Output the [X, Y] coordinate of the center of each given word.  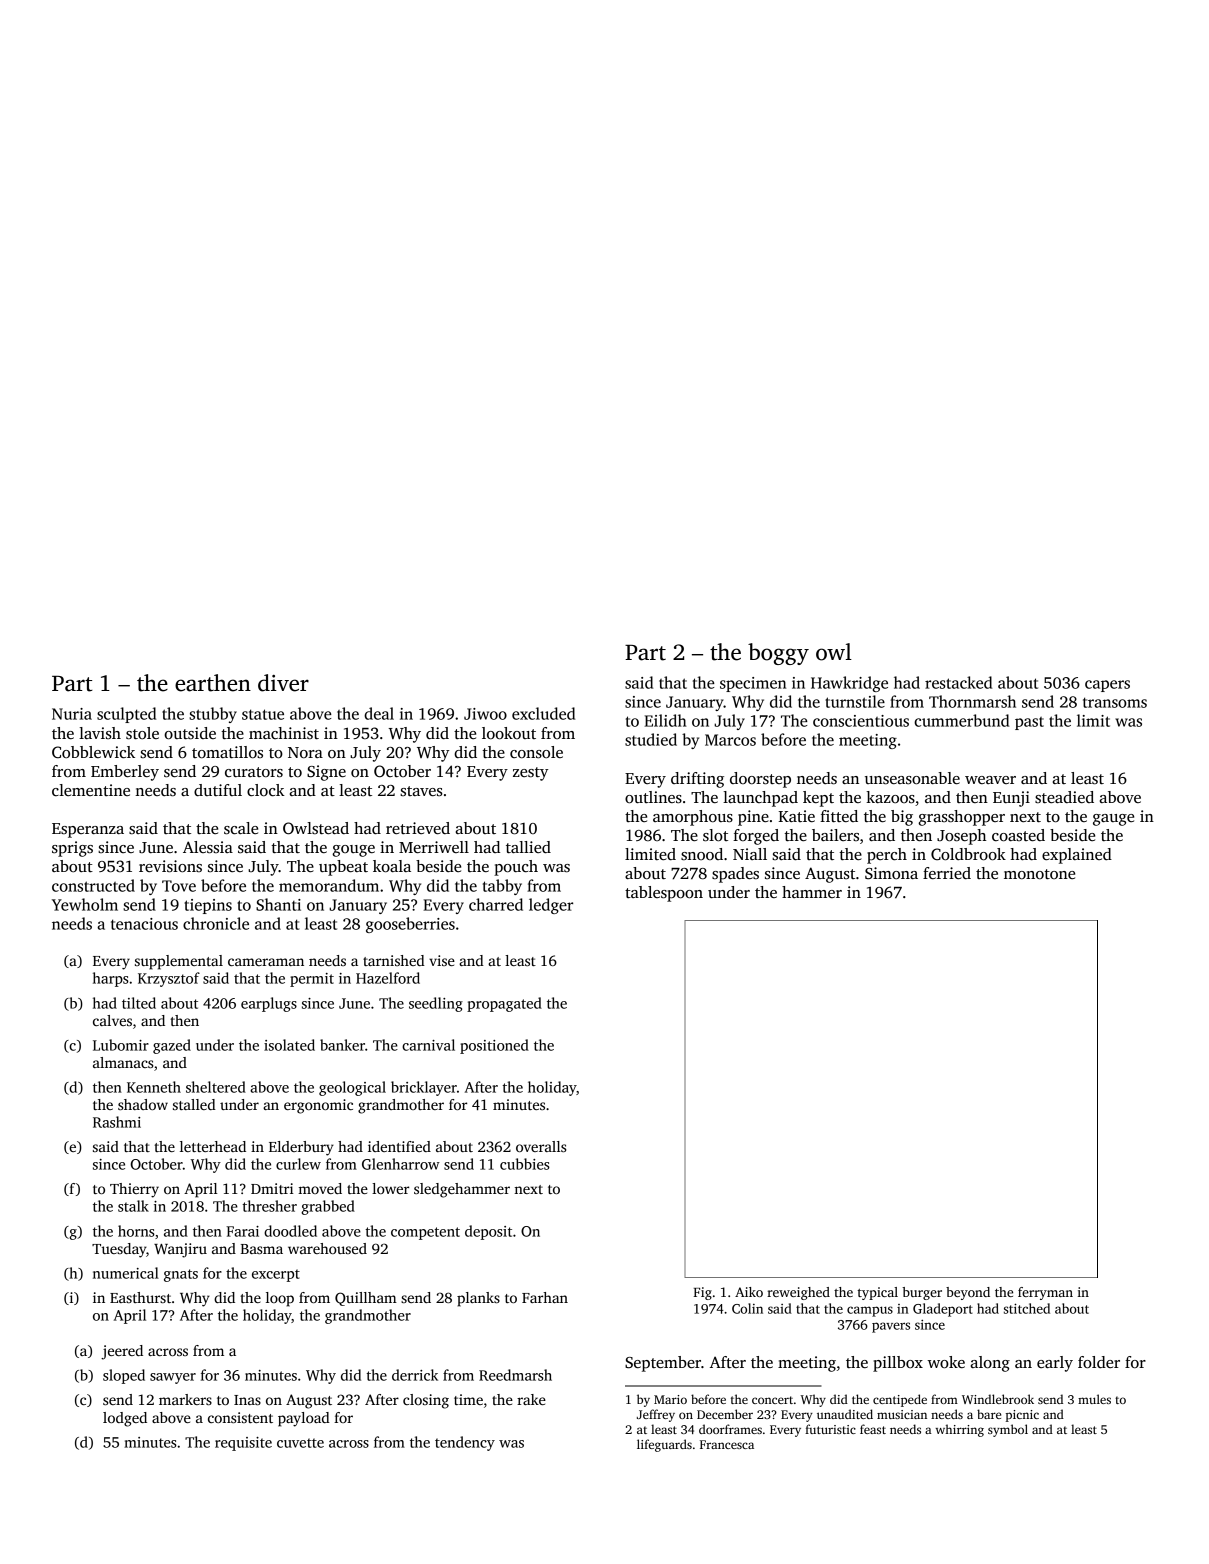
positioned [494, 1046]
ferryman [1045, 1293]
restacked [958, 682]
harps [111, 979]
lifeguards [664, 1445]
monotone [1039, 874]
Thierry [134, 1190]
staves [421, 791]
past [1029, 723]
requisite [243, 1444]
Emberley [125, 773]
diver [283, 683]
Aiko [749, 1292]
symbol [1008, 1430]
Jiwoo [485, 714]
